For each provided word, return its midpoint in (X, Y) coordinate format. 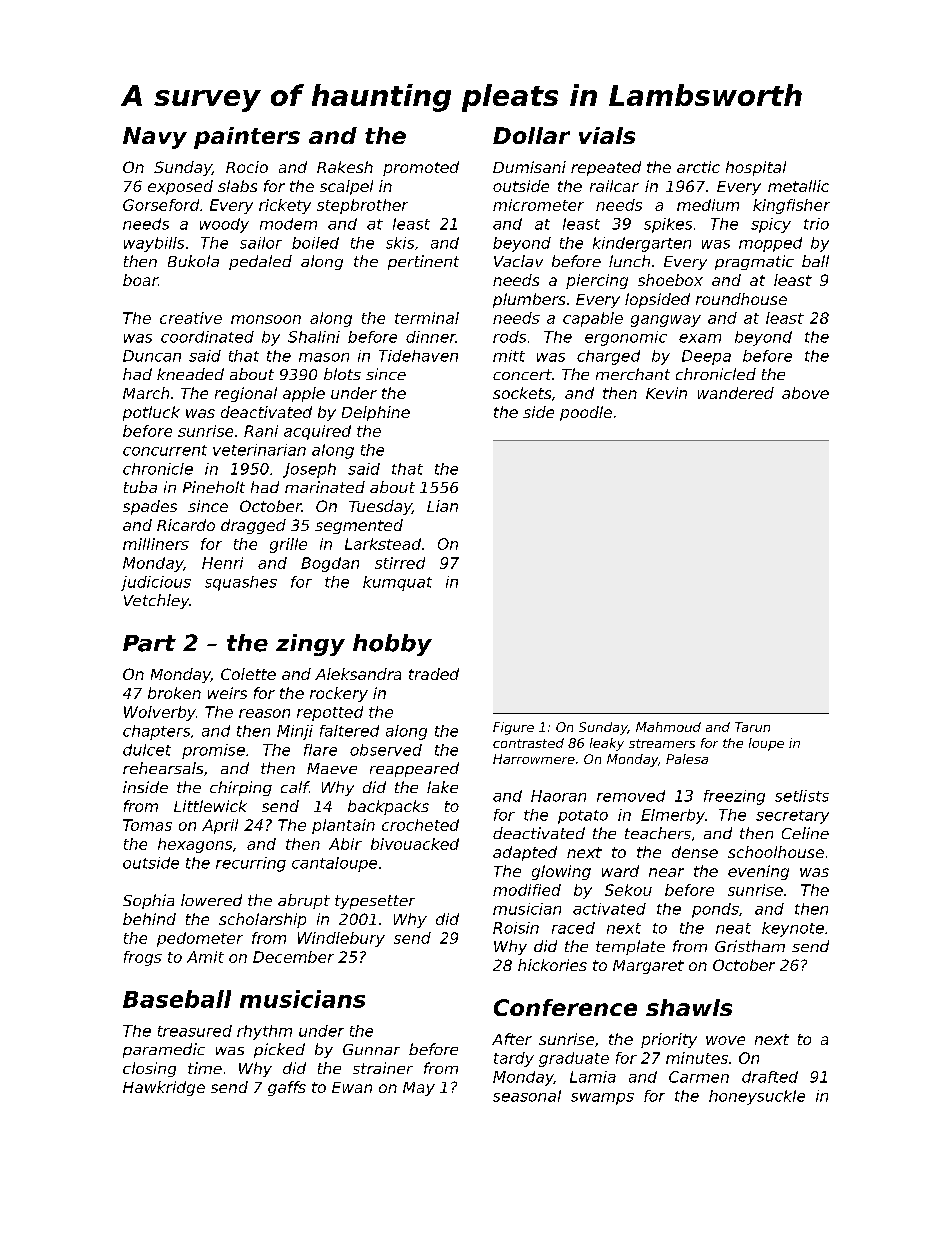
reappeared (414, 769)
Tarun (752, 727)
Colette (248, 674)
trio (816, 224)
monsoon (266, 319)
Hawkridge (164, 1088)
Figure (513, 728)
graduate (574, 1059)
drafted (770, 1077)
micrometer (538, 205)
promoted (421, 168)
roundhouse (741, 299)
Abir (345, 844)
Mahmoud (668, 727)
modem (288, 224)
